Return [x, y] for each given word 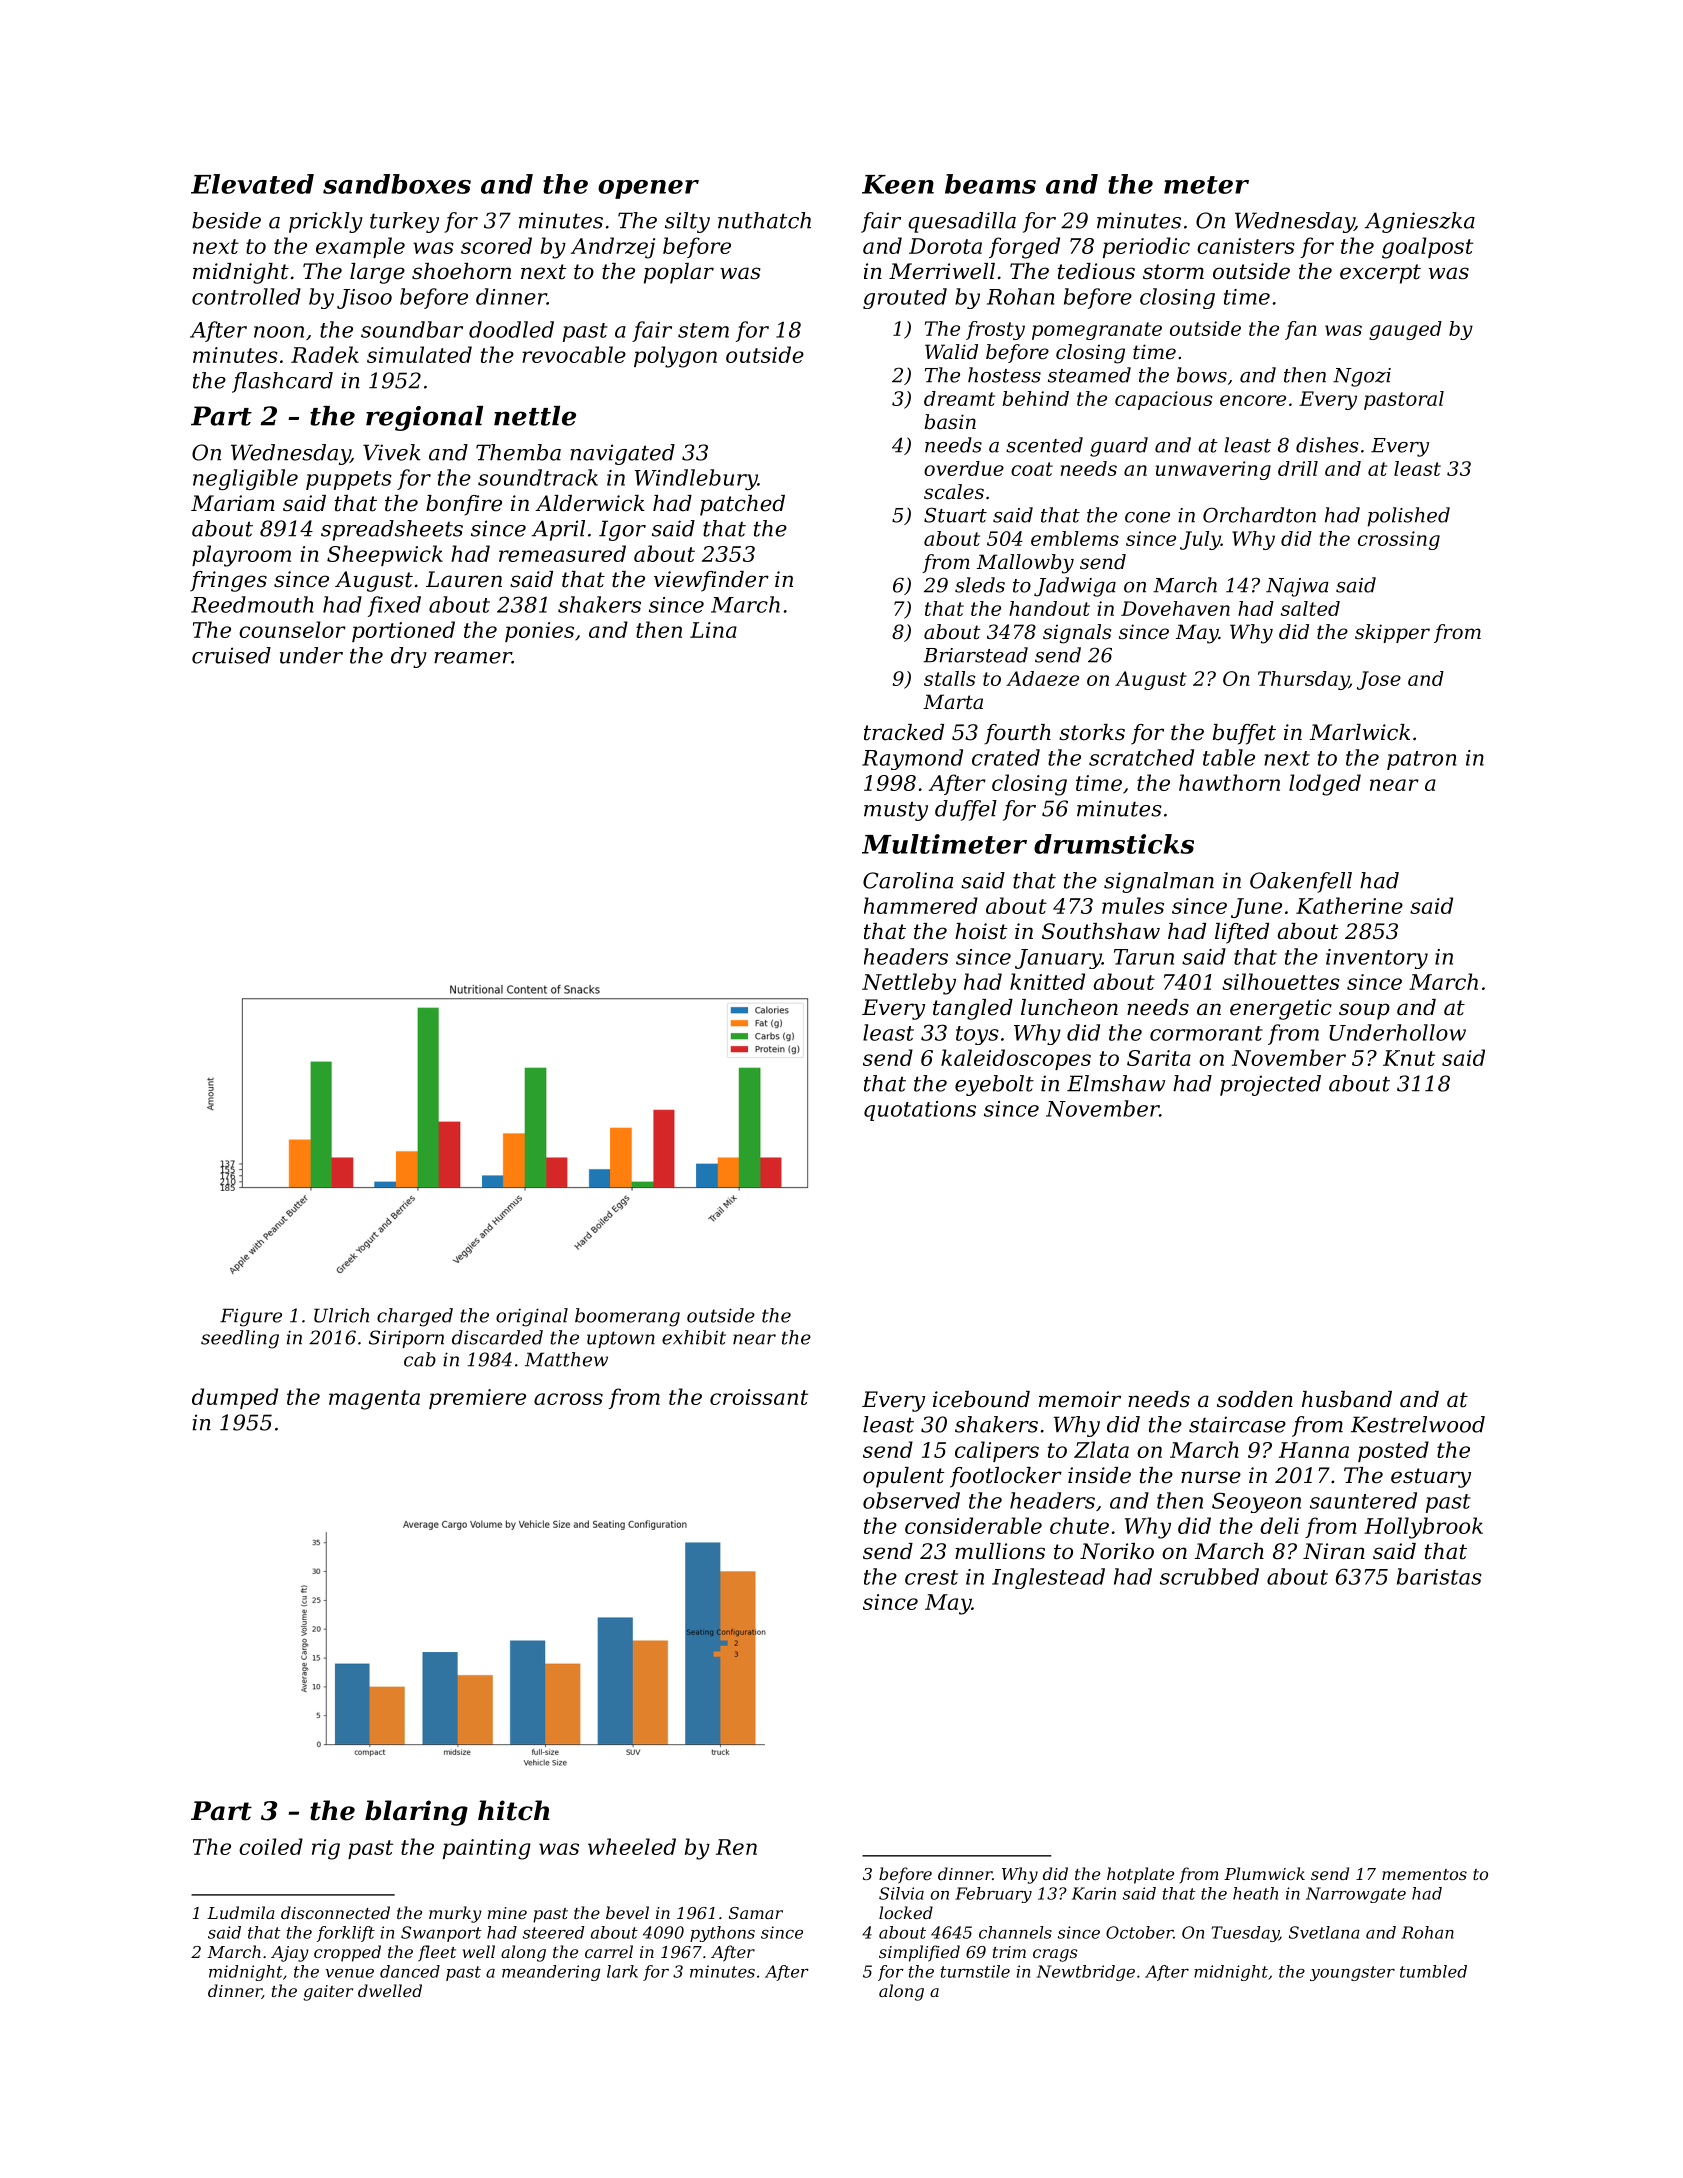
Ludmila [240, 1912]
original [532, 1317]
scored [496, 245]
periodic [1146, 247]
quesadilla [962, 222]
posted [1393, 1451]
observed [911, 1500]
